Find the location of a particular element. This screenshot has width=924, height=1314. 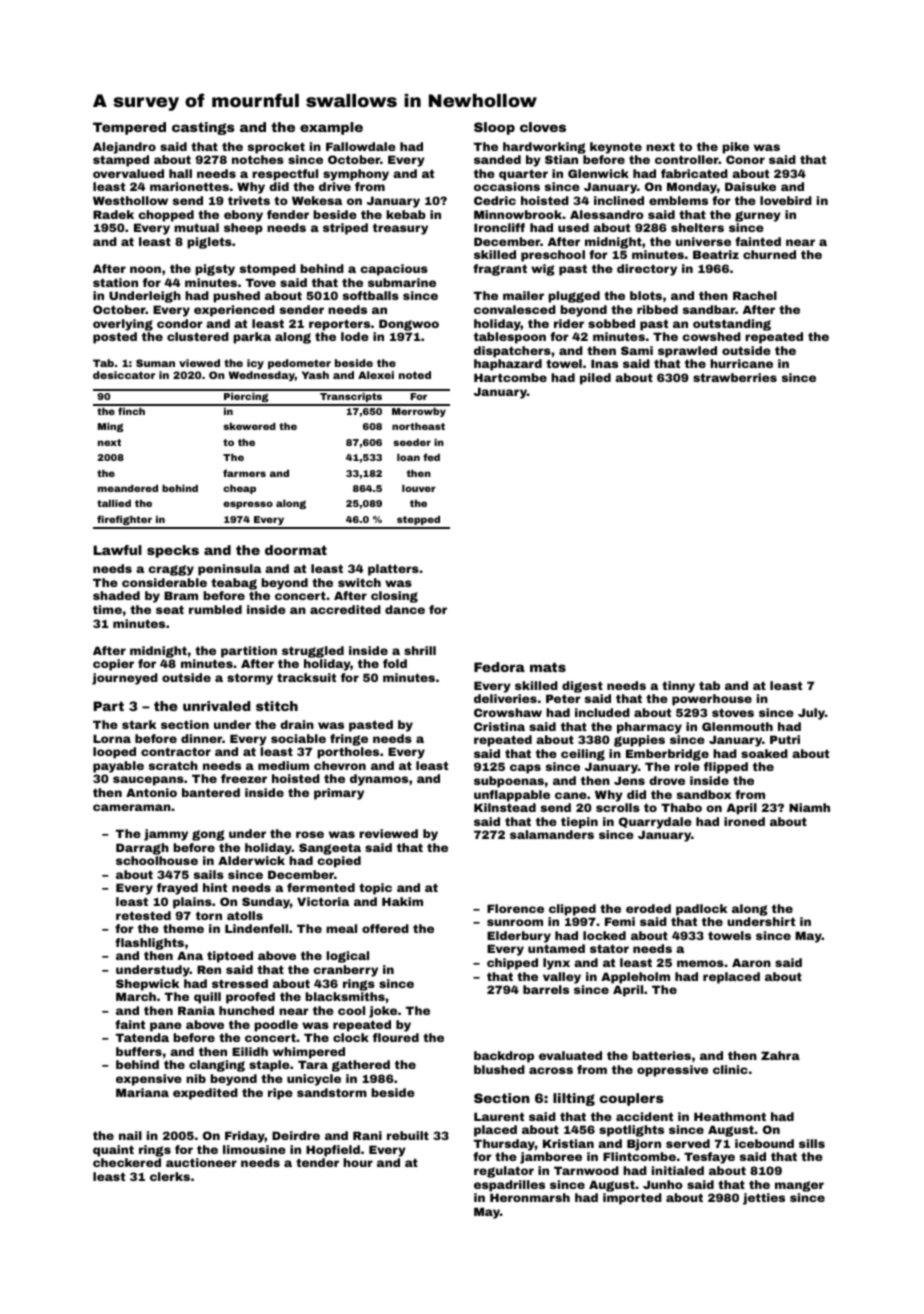

clerks is located at coordinates (170, 1176).
